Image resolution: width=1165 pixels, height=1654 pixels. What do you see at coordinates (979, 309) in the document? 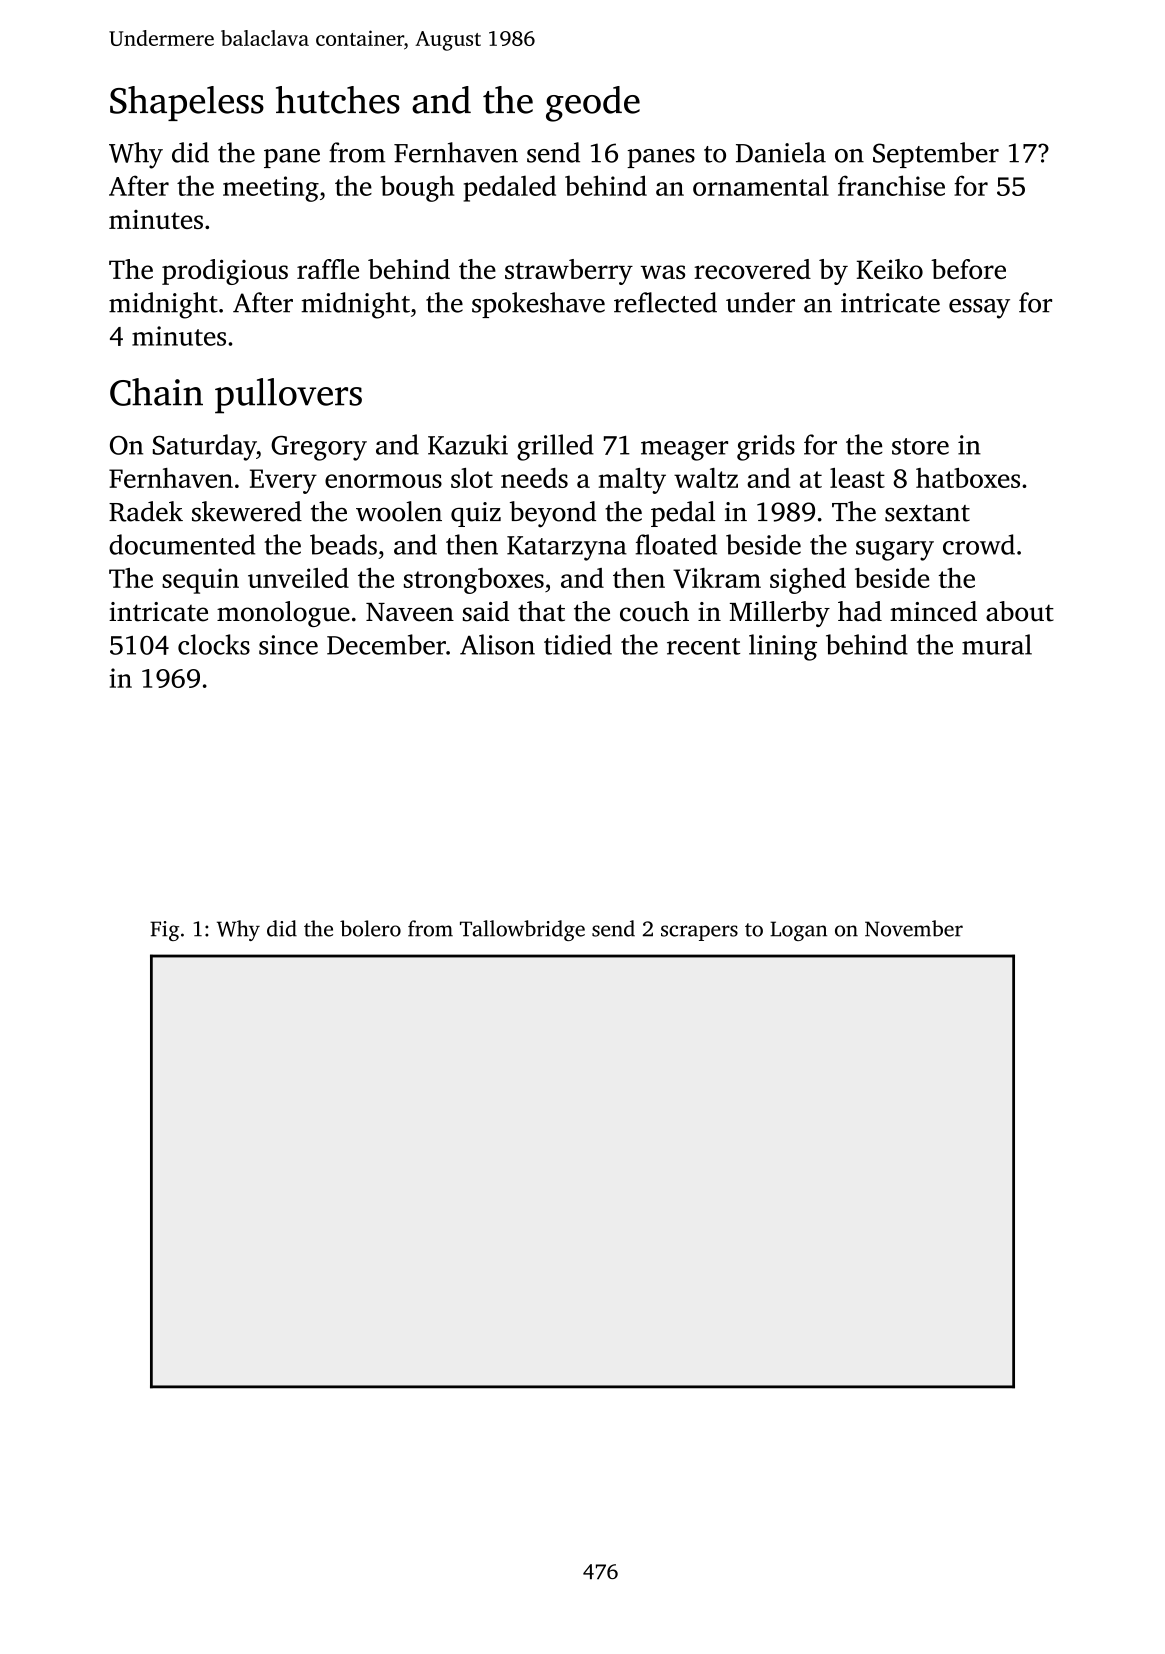
I see `essay` at bounding box center [979, 309].
